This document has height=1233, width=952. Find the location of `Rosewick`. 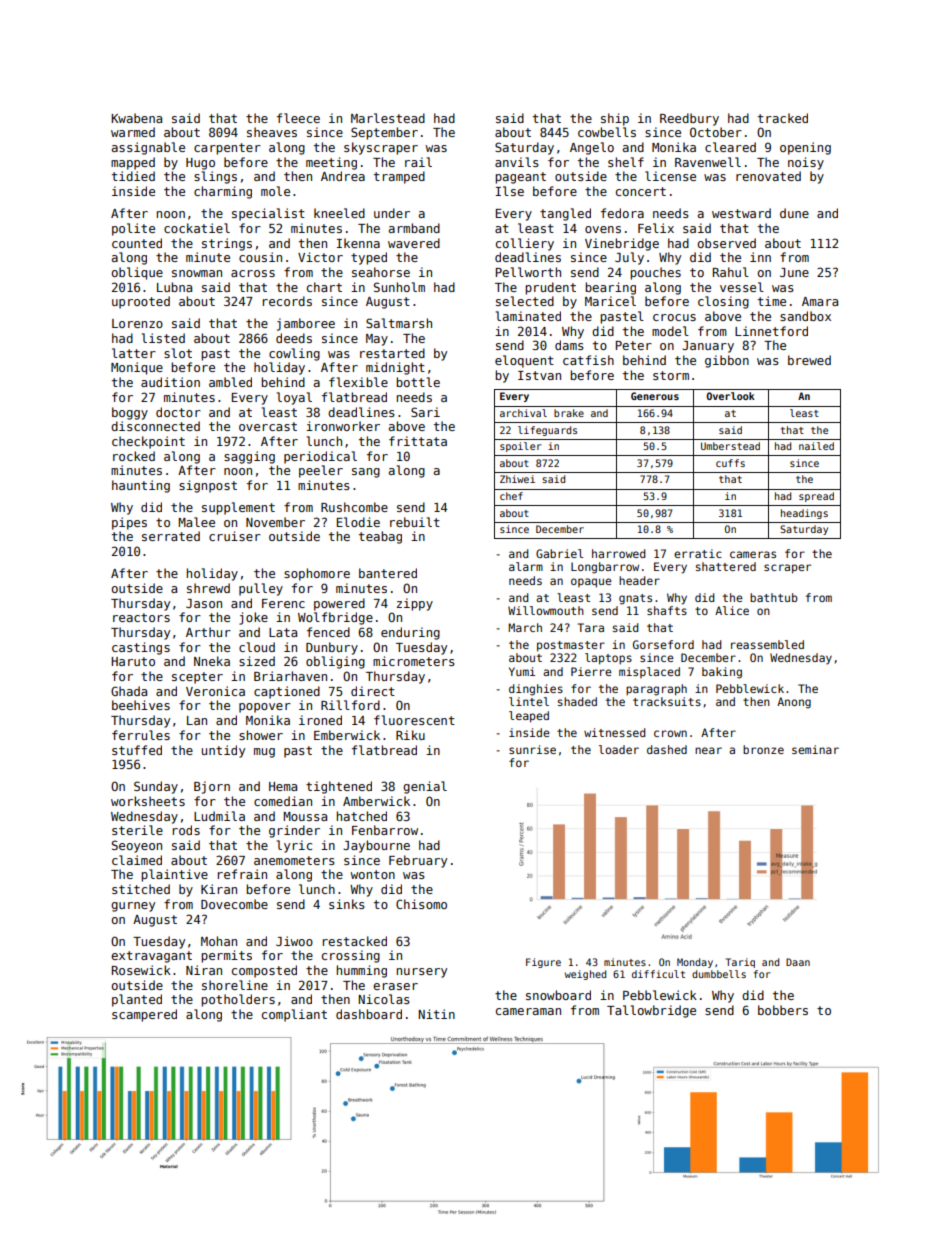

Rosewick is located at coordinates (141, 970).
